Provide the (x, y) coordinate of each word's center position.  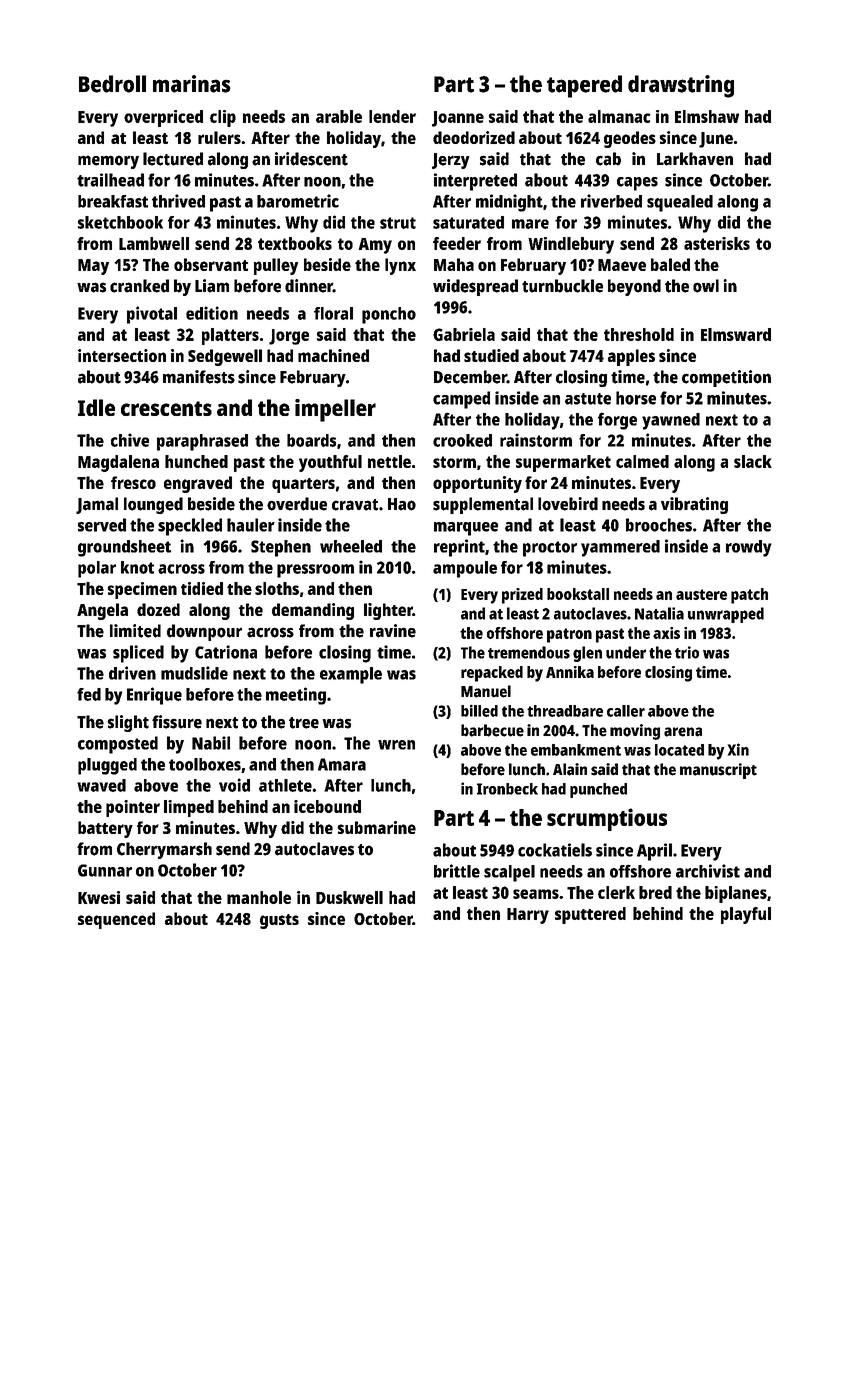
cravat (355, 505)
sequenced (116, 920)
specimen (142, 590)
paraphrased (202, 442)
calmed (642, 461)
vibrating (694, 505)
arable (339, 116)
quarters (303, 485)
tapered (584, 86)
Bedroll (112, 84)
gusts (279, 921)
